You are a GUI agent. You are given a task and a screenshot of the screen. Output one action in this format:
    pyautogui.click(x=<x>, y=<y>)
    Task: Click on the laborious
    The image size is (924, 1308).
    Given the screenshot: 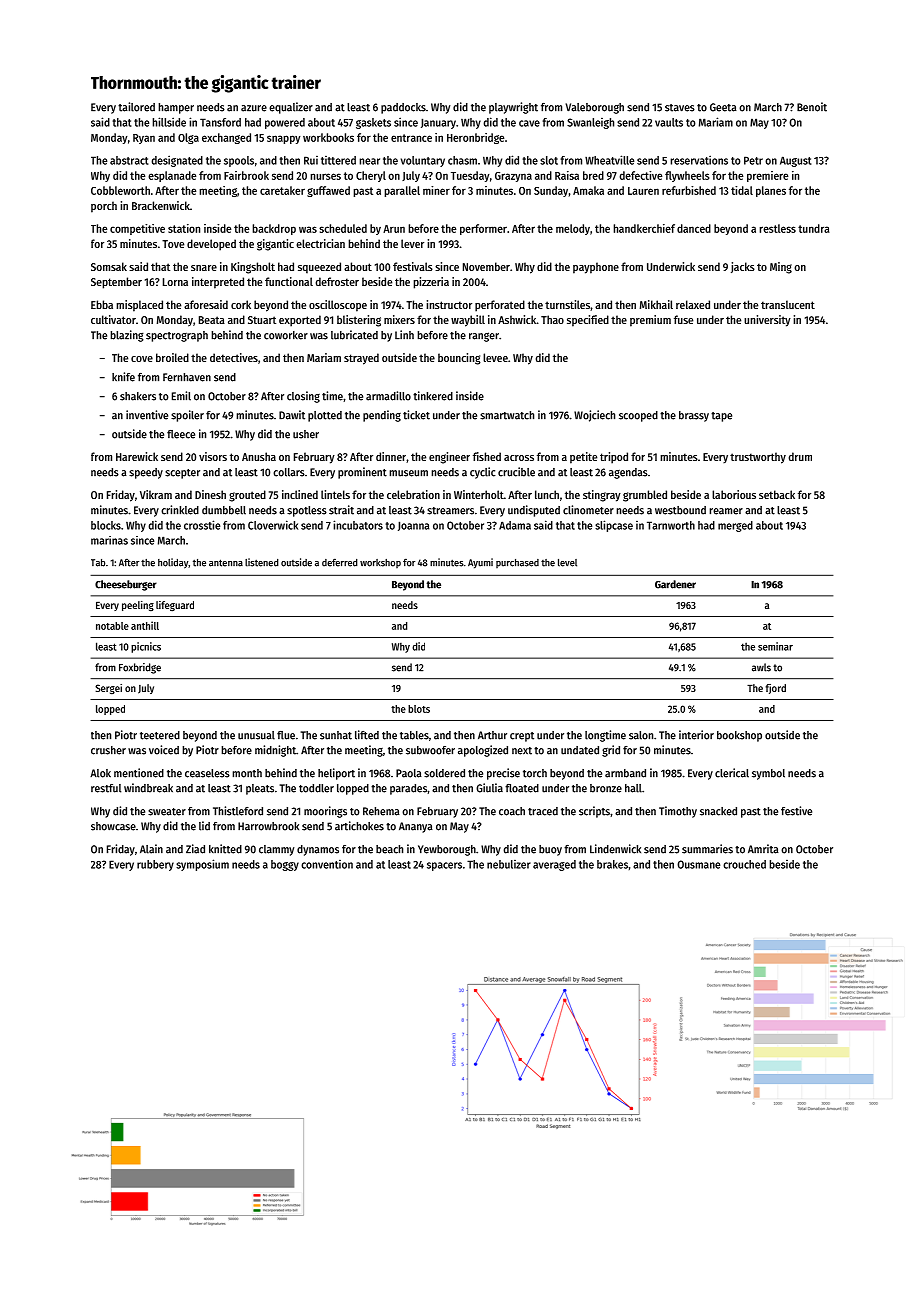 What is the action you would take?
    pyautogui.click(x=734, y=494)
